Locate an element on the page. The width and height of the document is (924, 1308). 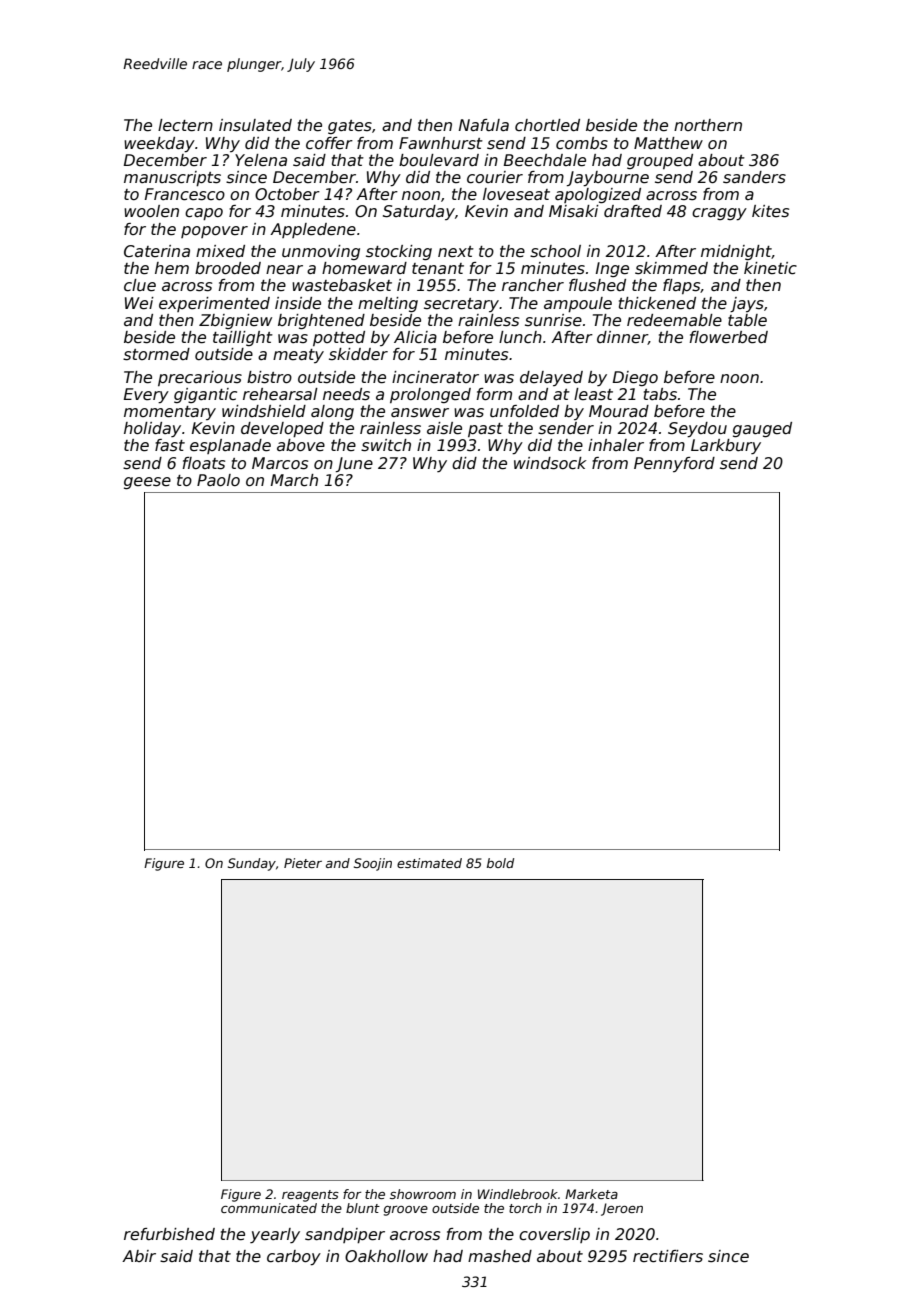
northern is located at coordinates (708, 125).
